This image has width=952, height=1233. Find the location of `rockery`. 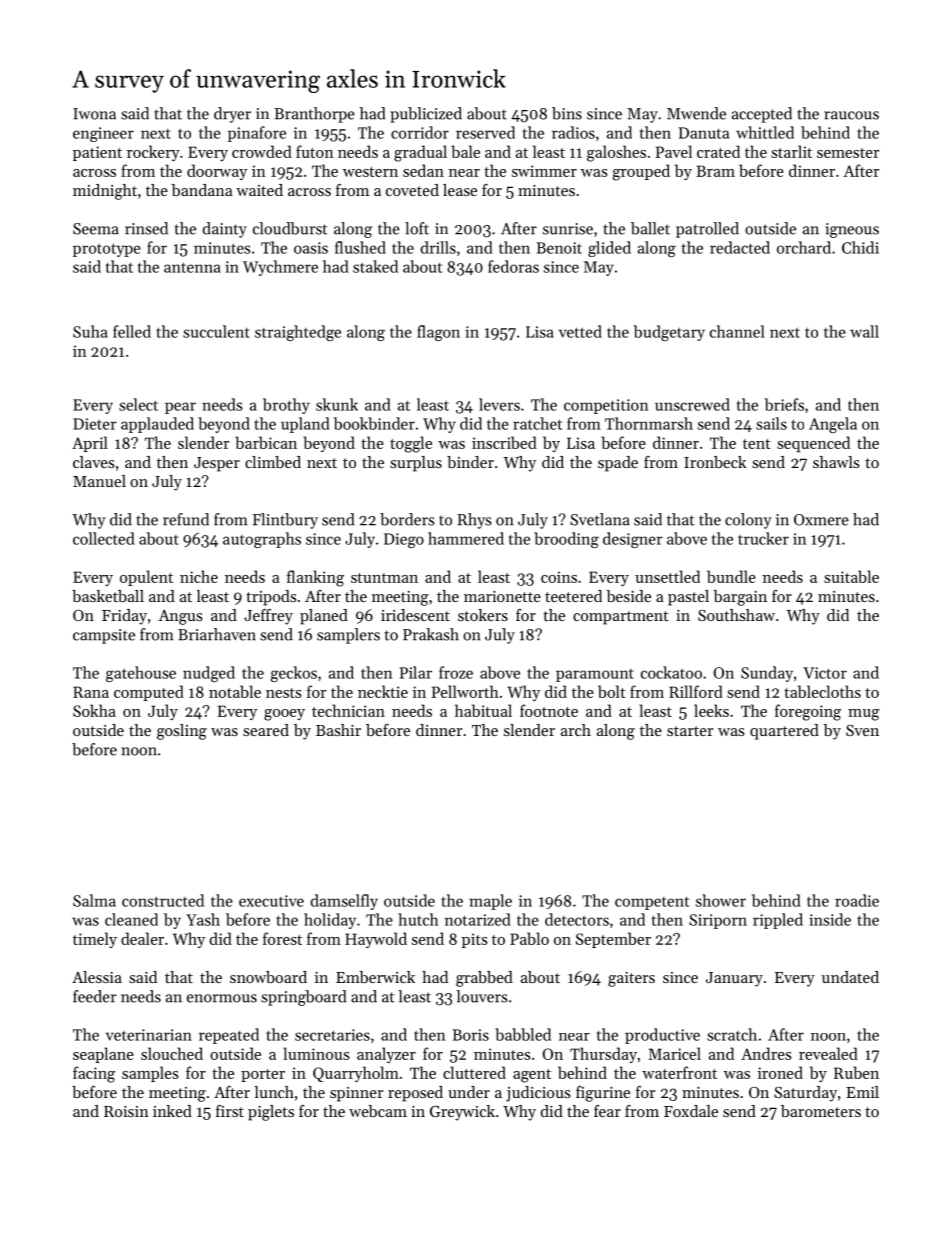

rockery is located at coordinates (153, 153).
